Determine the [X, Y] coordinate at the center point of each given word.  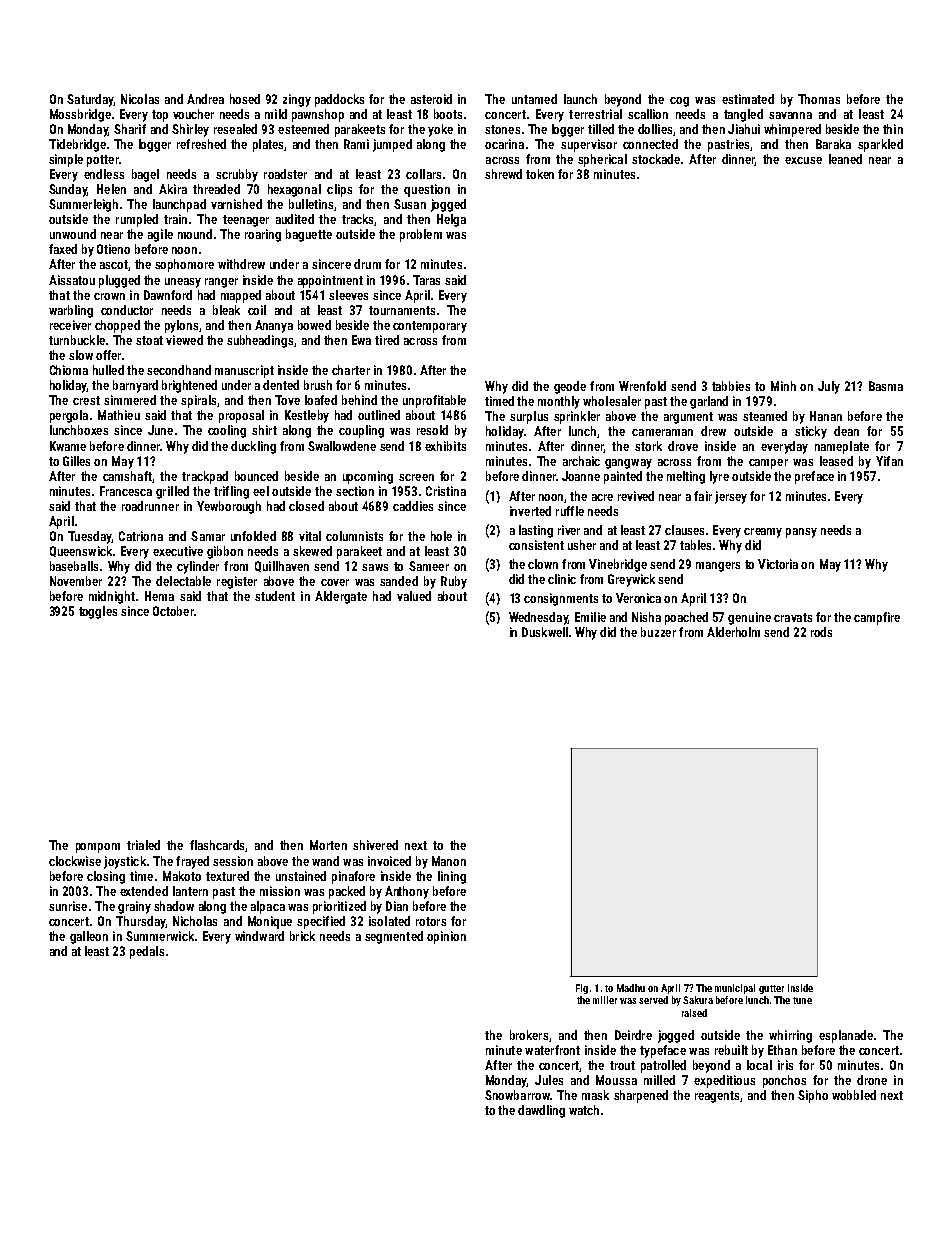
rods [821, 632]
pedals [147, 952]
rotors [431, 921]
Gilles [76, 461]
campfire [877, 618]
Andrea [205, 99]
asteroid [431, 99]
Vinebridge [618, 565]
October [173, 611]
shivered [375, 845]
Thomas [819, 99]
